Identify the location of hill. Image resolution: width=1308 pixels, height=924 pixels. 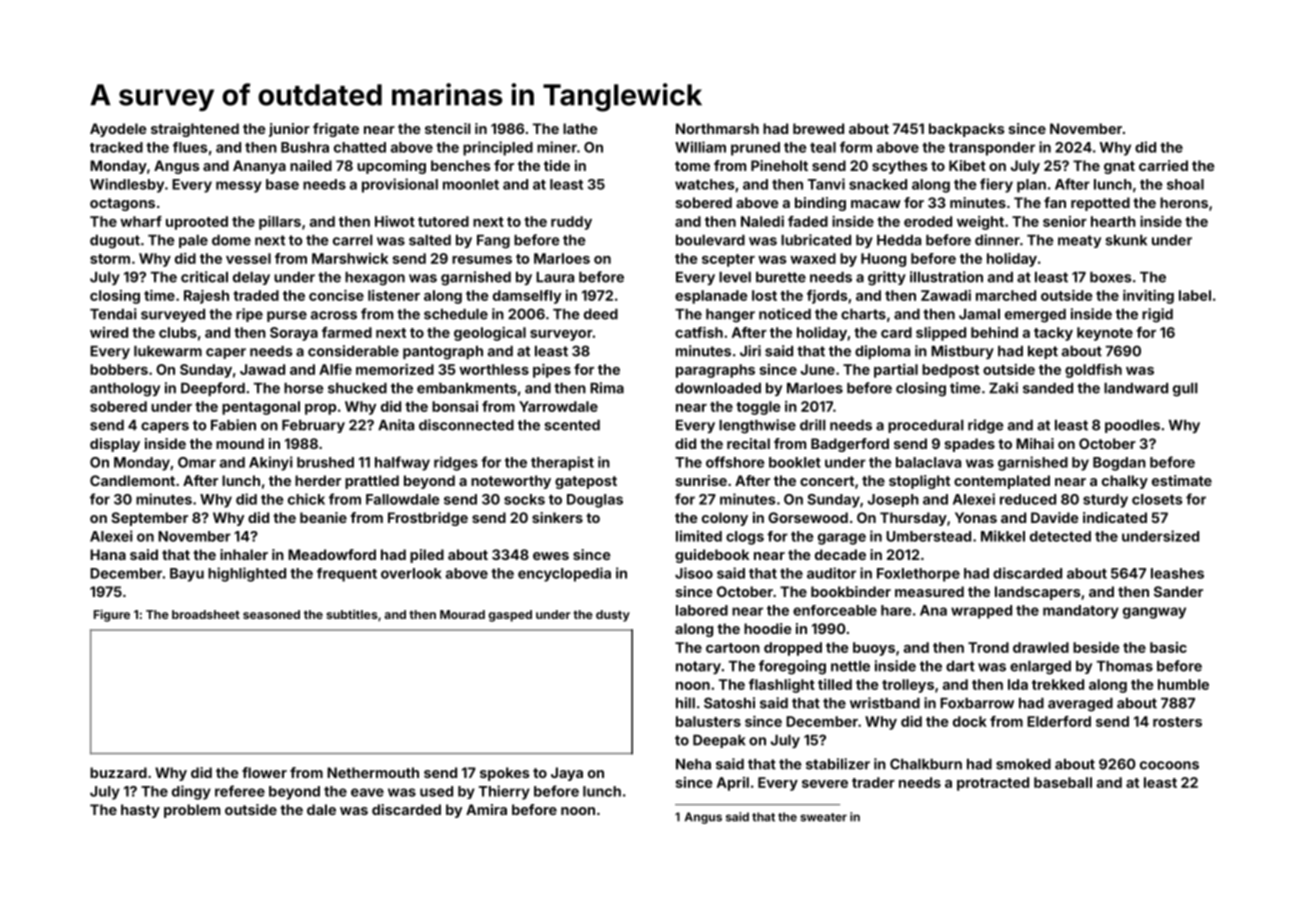
(685, 703).
